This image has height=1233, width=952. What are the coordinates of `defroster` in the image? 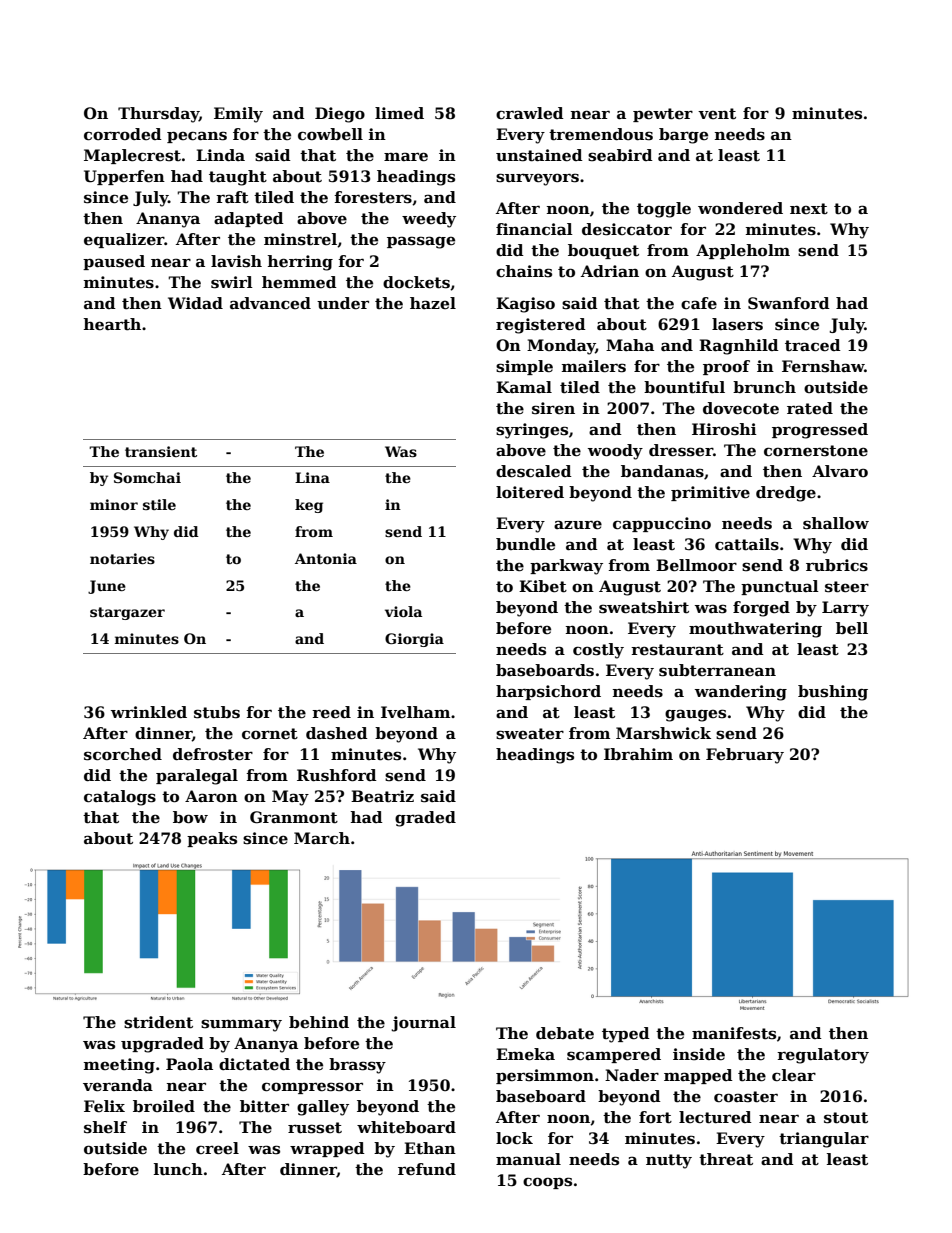 It's located at (213, 754).
